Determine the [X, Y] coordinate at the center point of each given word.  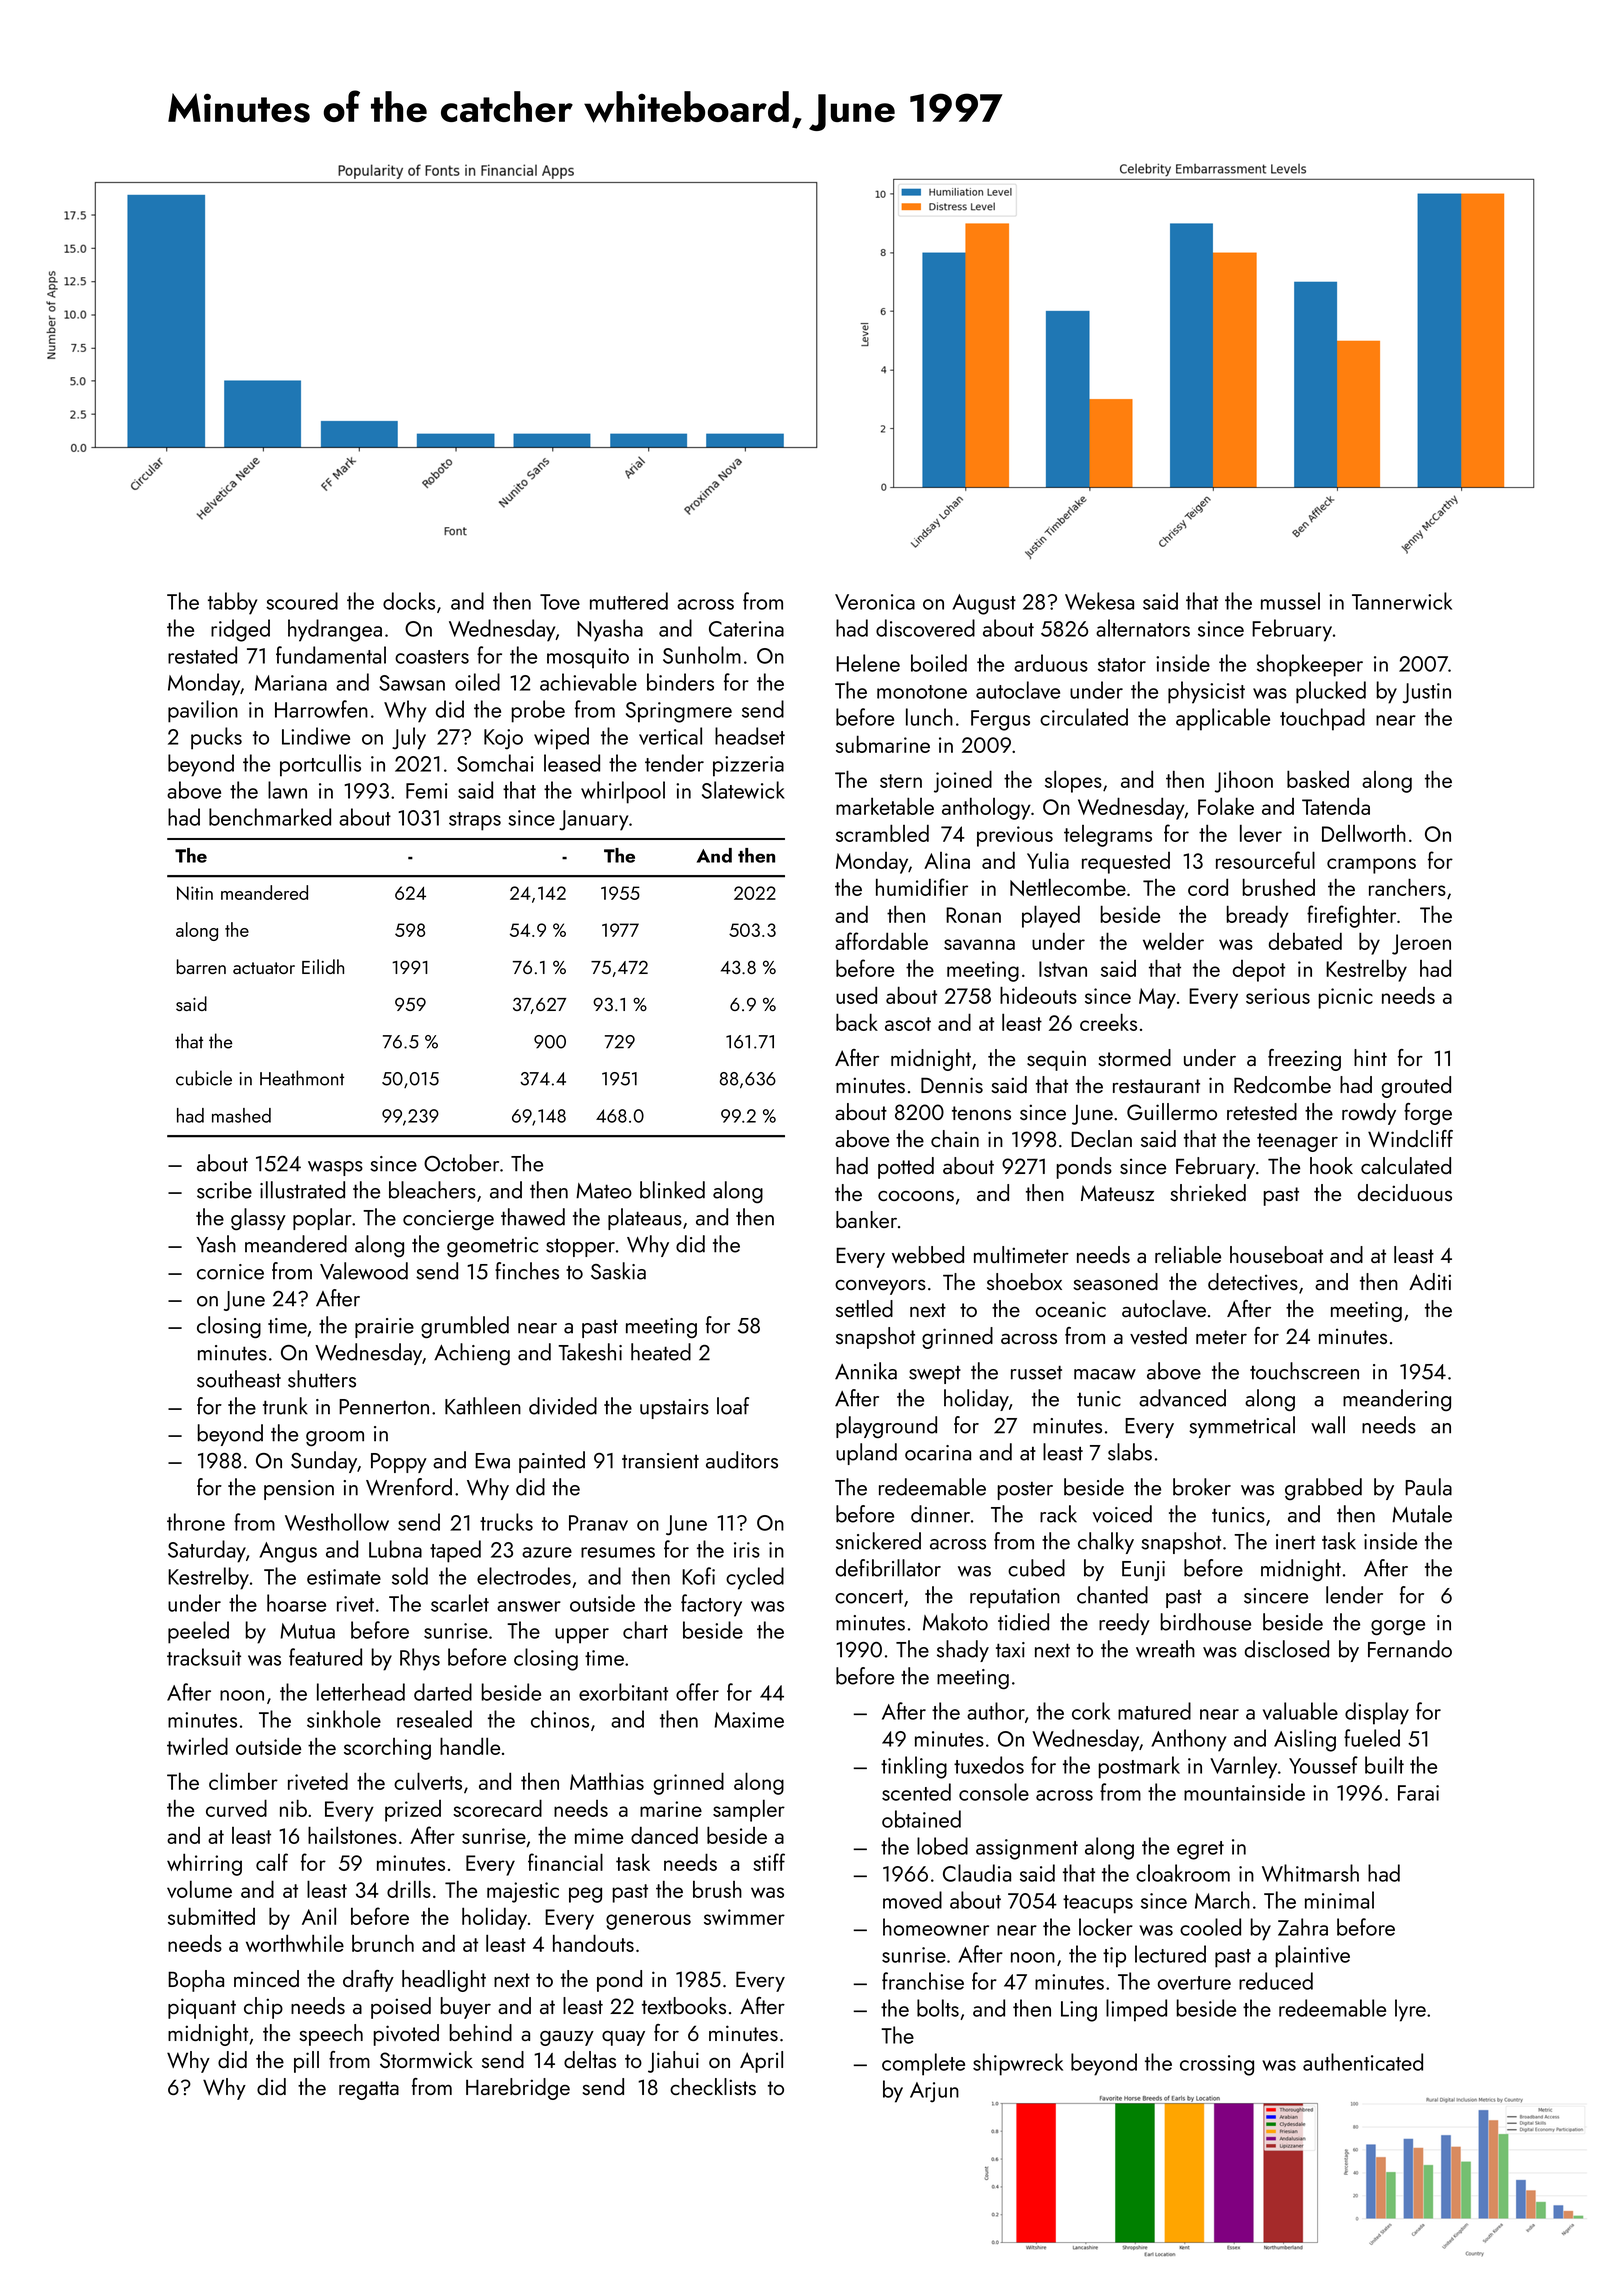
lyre [1410, 2010]
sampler [749, 1810]
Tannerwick [1402, 601]
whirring [204, 1864]
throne [196, 1522]
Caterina [746, 629]
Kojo [503, 739]
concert [869, 1596]
